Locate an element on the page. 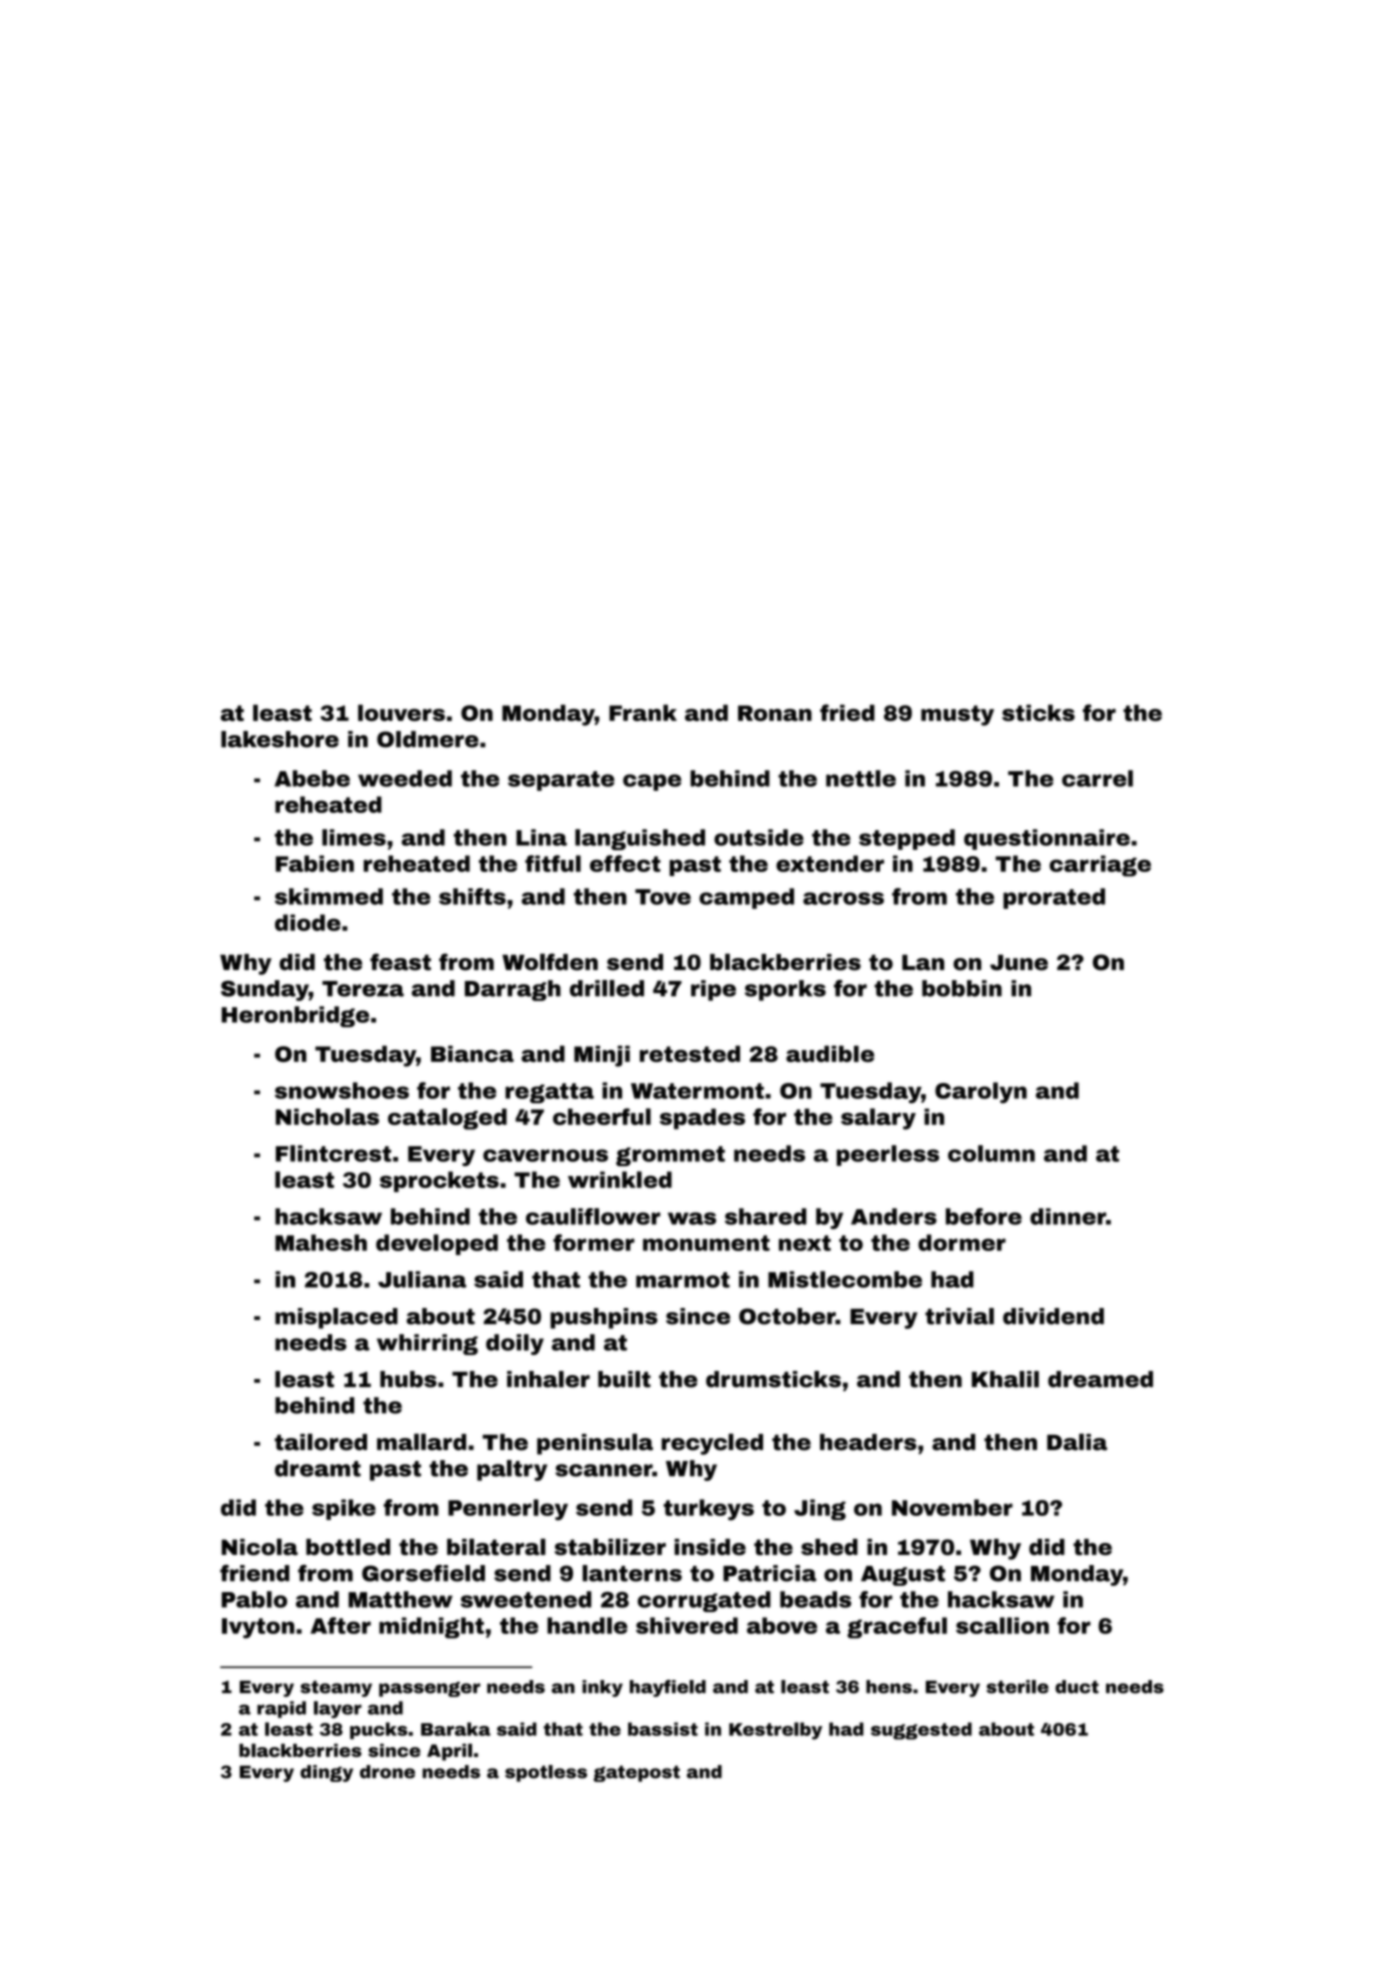 This page has height=1969, width=1386. spotless is located at coordinates (546, 1773).
